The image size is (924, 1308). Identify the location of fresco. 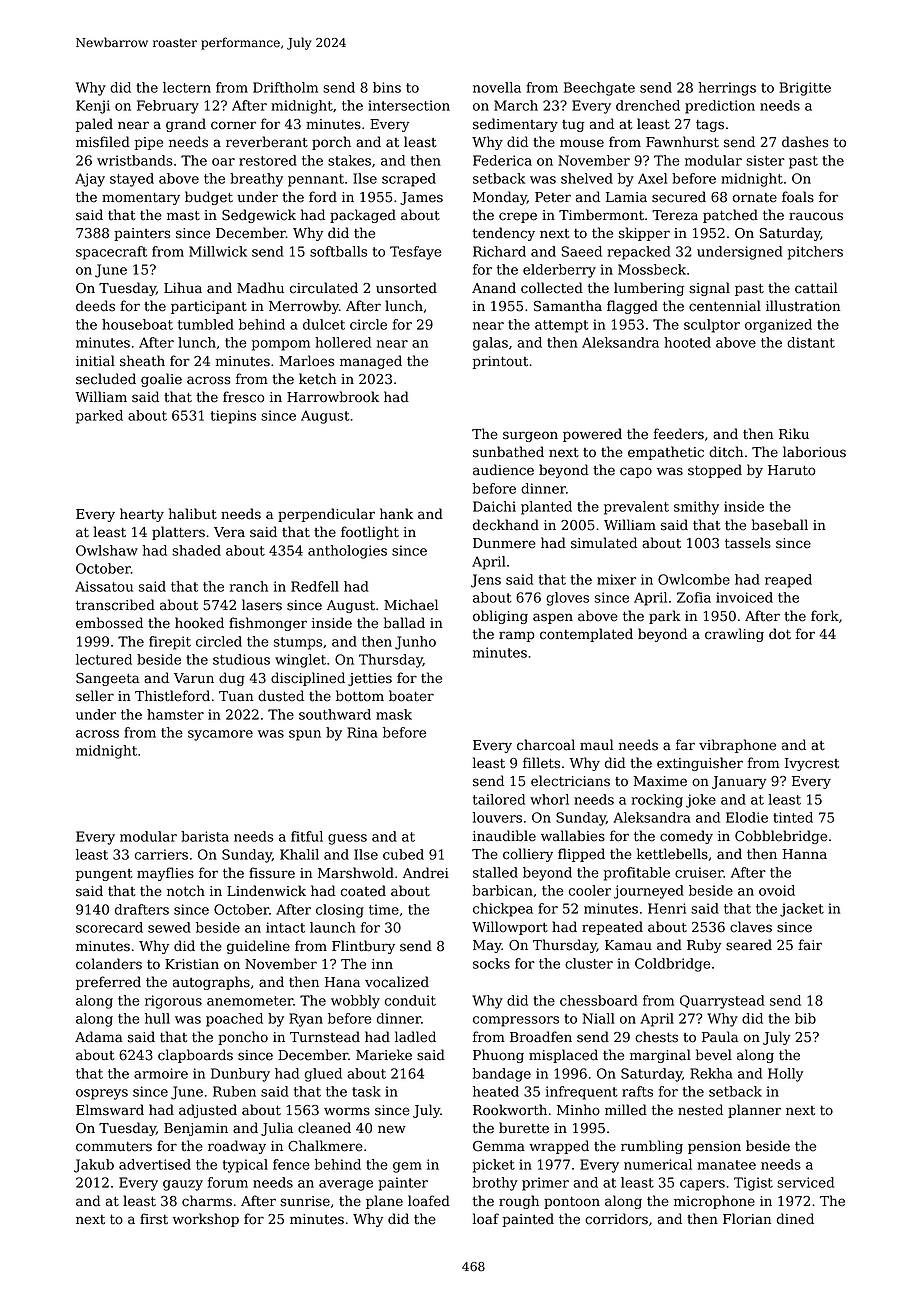
(244, 397).
